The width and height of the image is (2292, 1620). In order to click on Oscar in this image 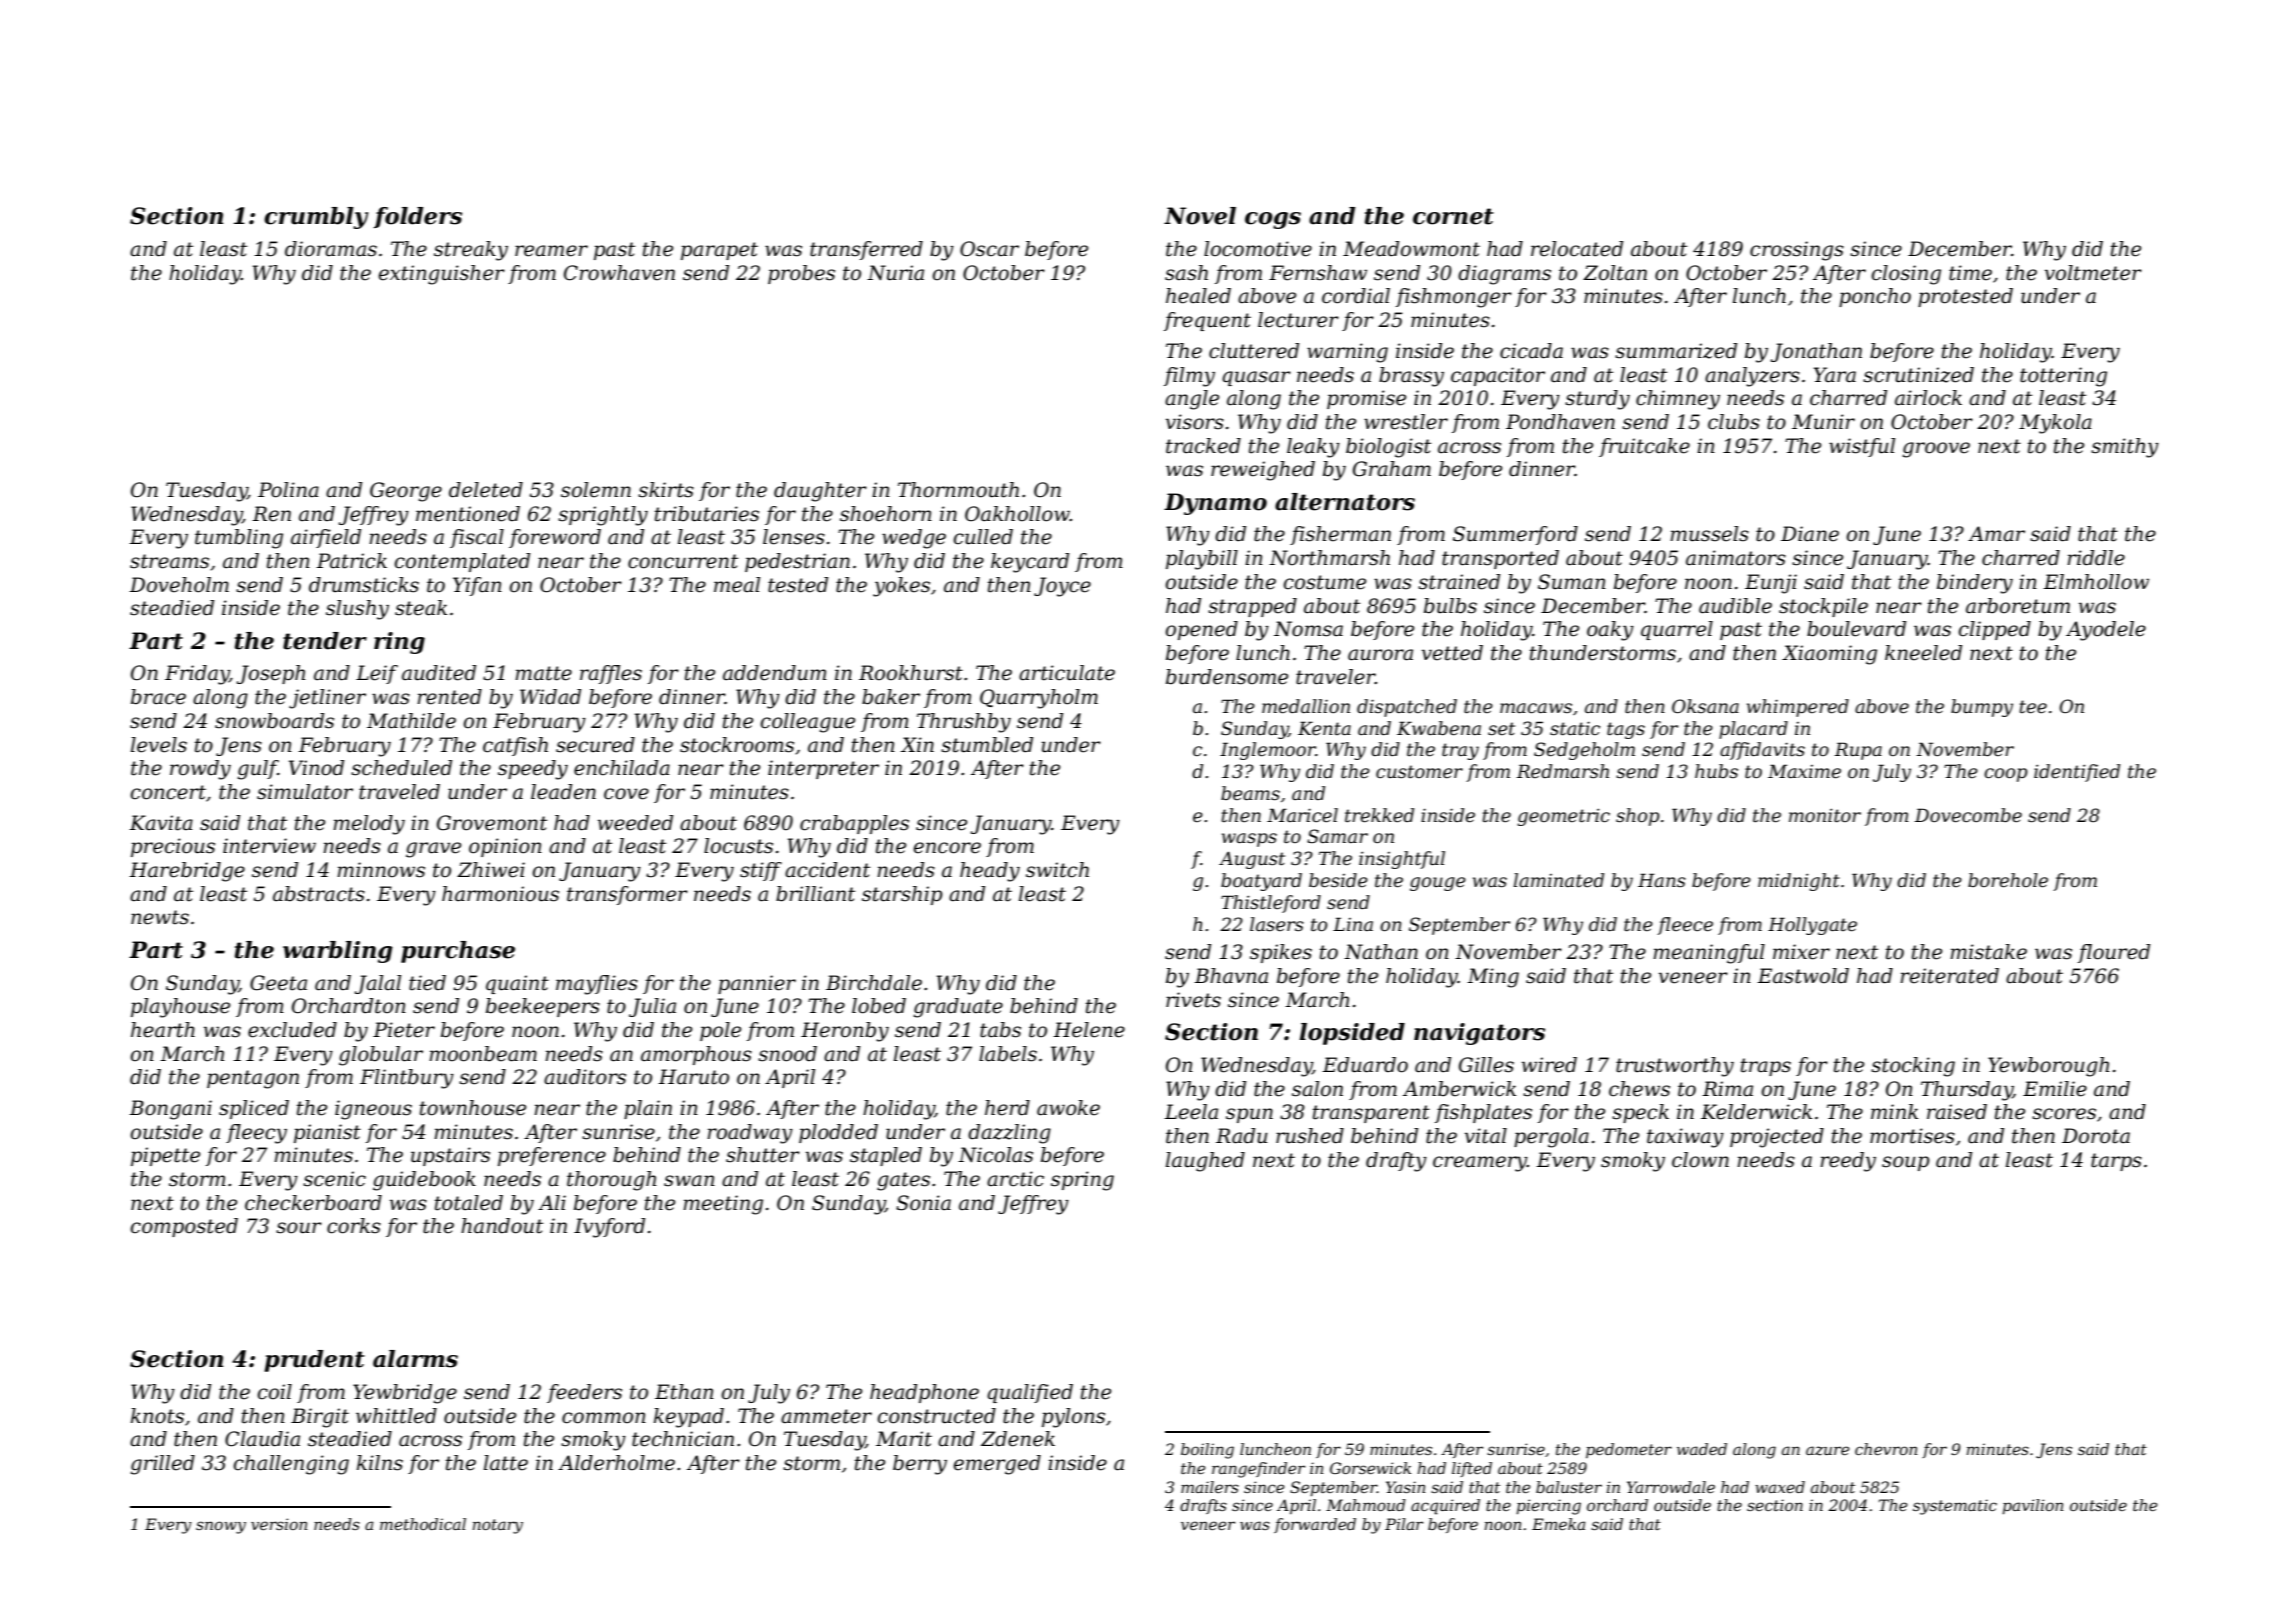, I will do `click(989, 249)`.
